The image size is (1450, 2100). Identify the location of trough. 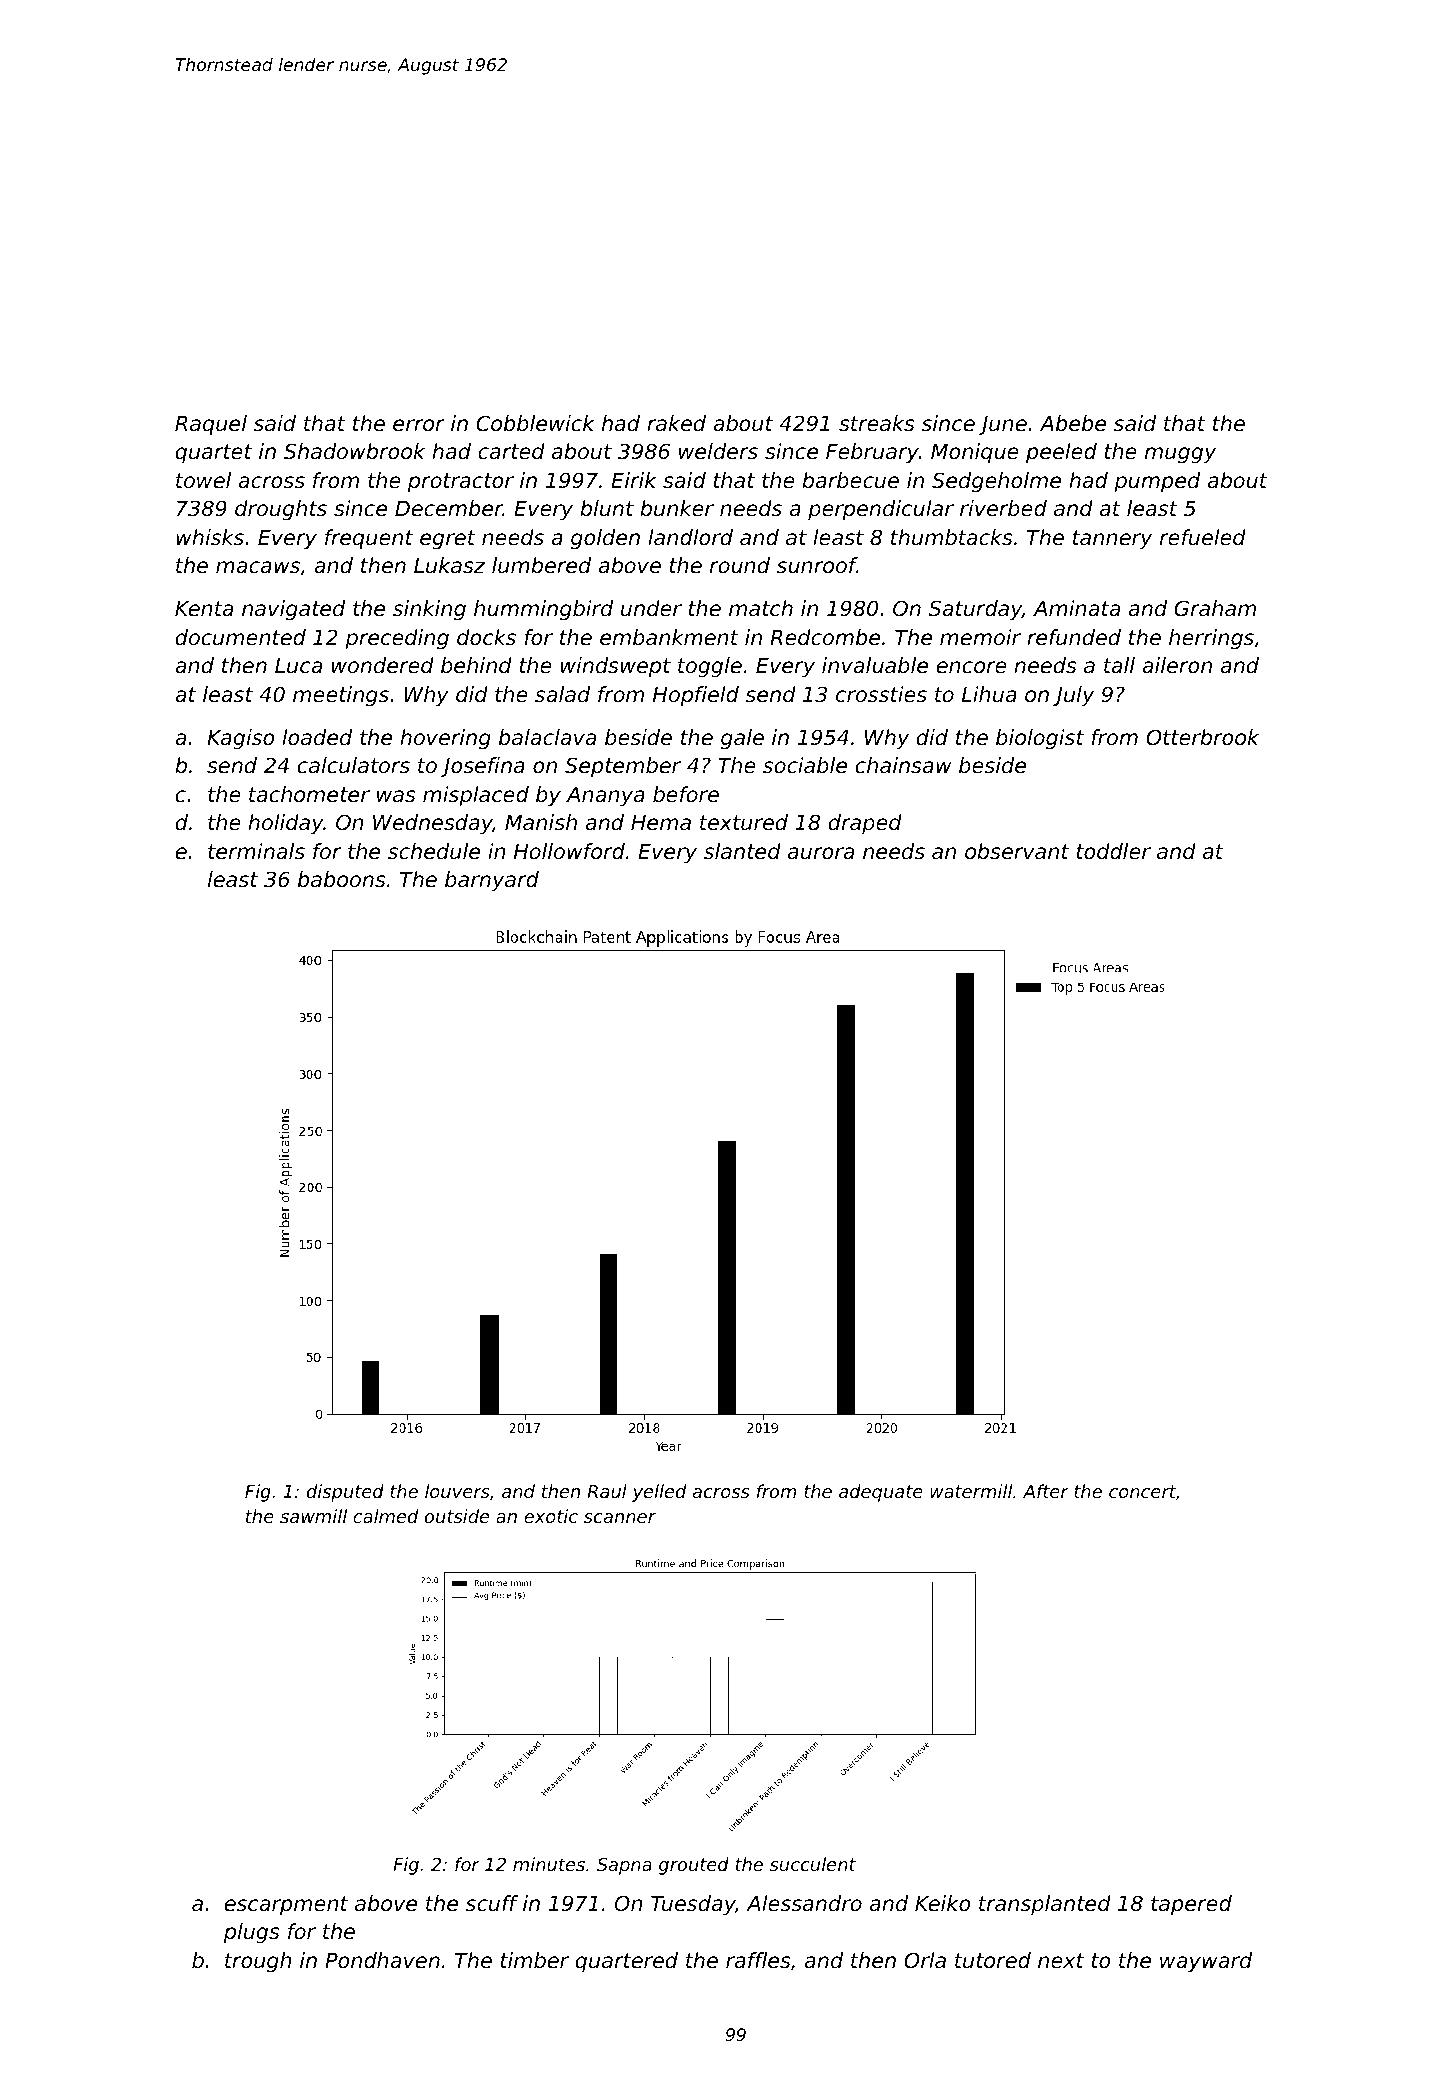
(258, 1962).
